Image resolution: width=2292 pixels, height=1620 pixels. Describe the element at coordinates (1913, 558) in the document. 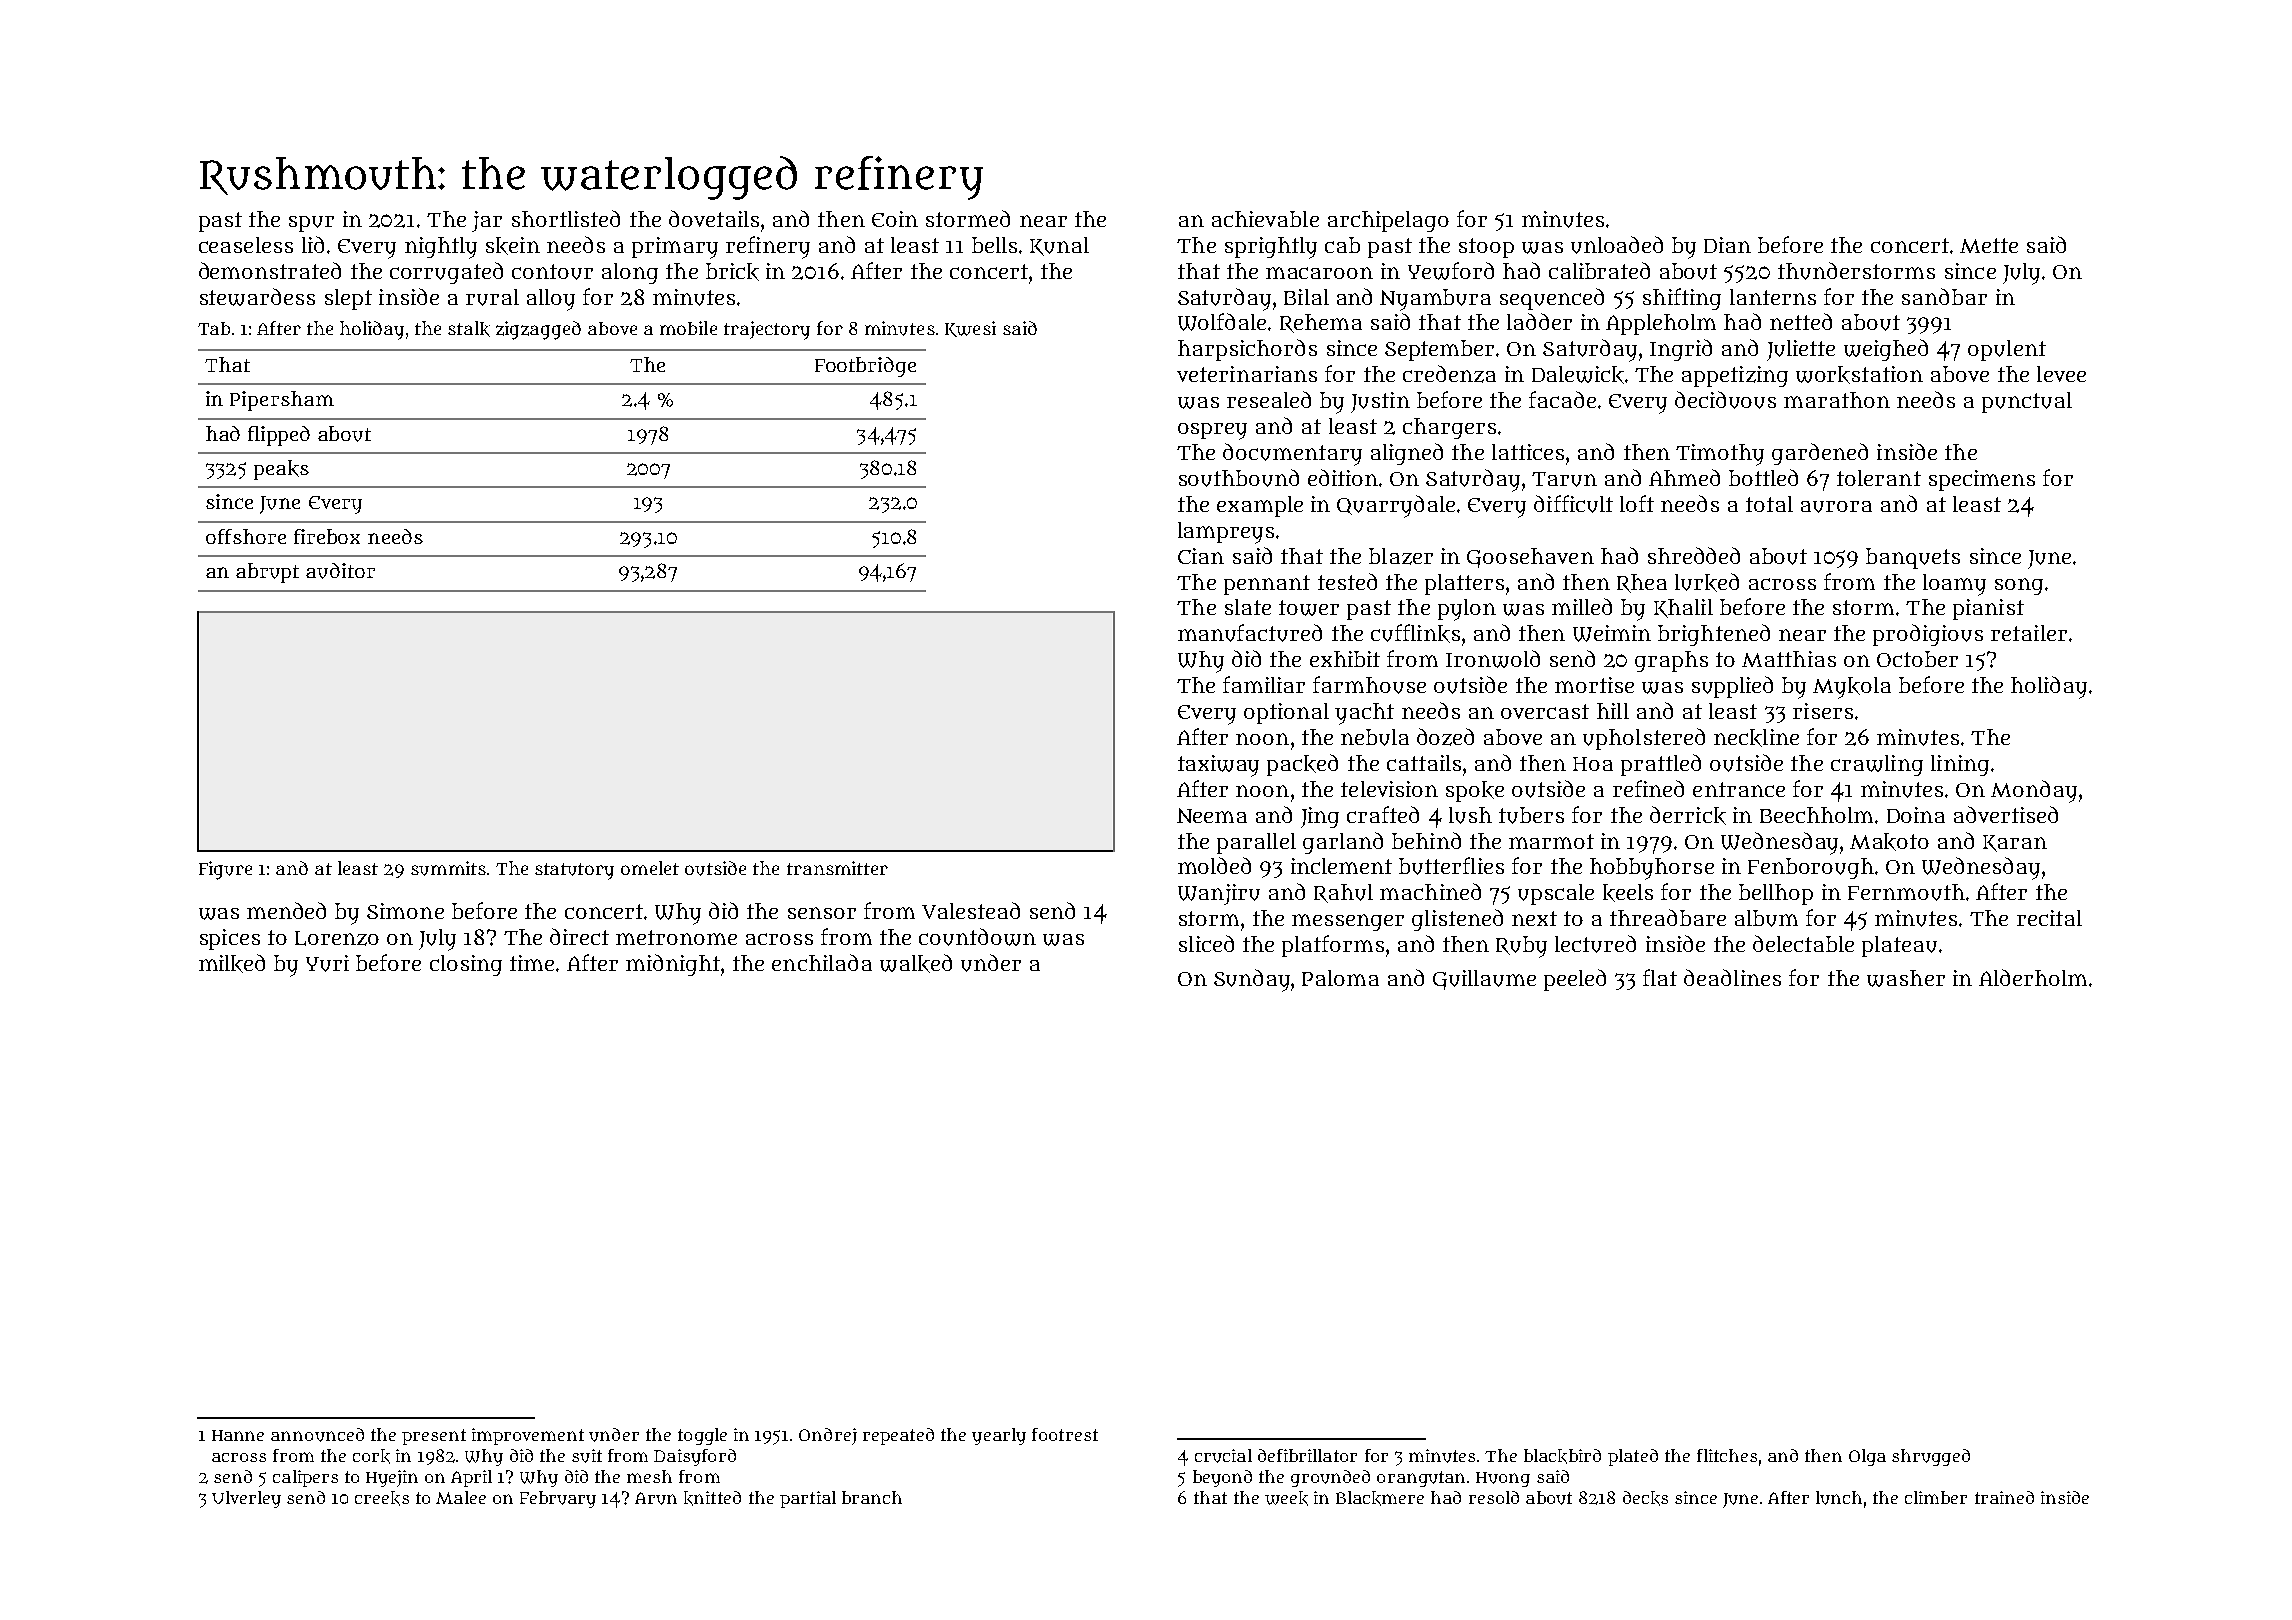

I see `banquets` at that location.
